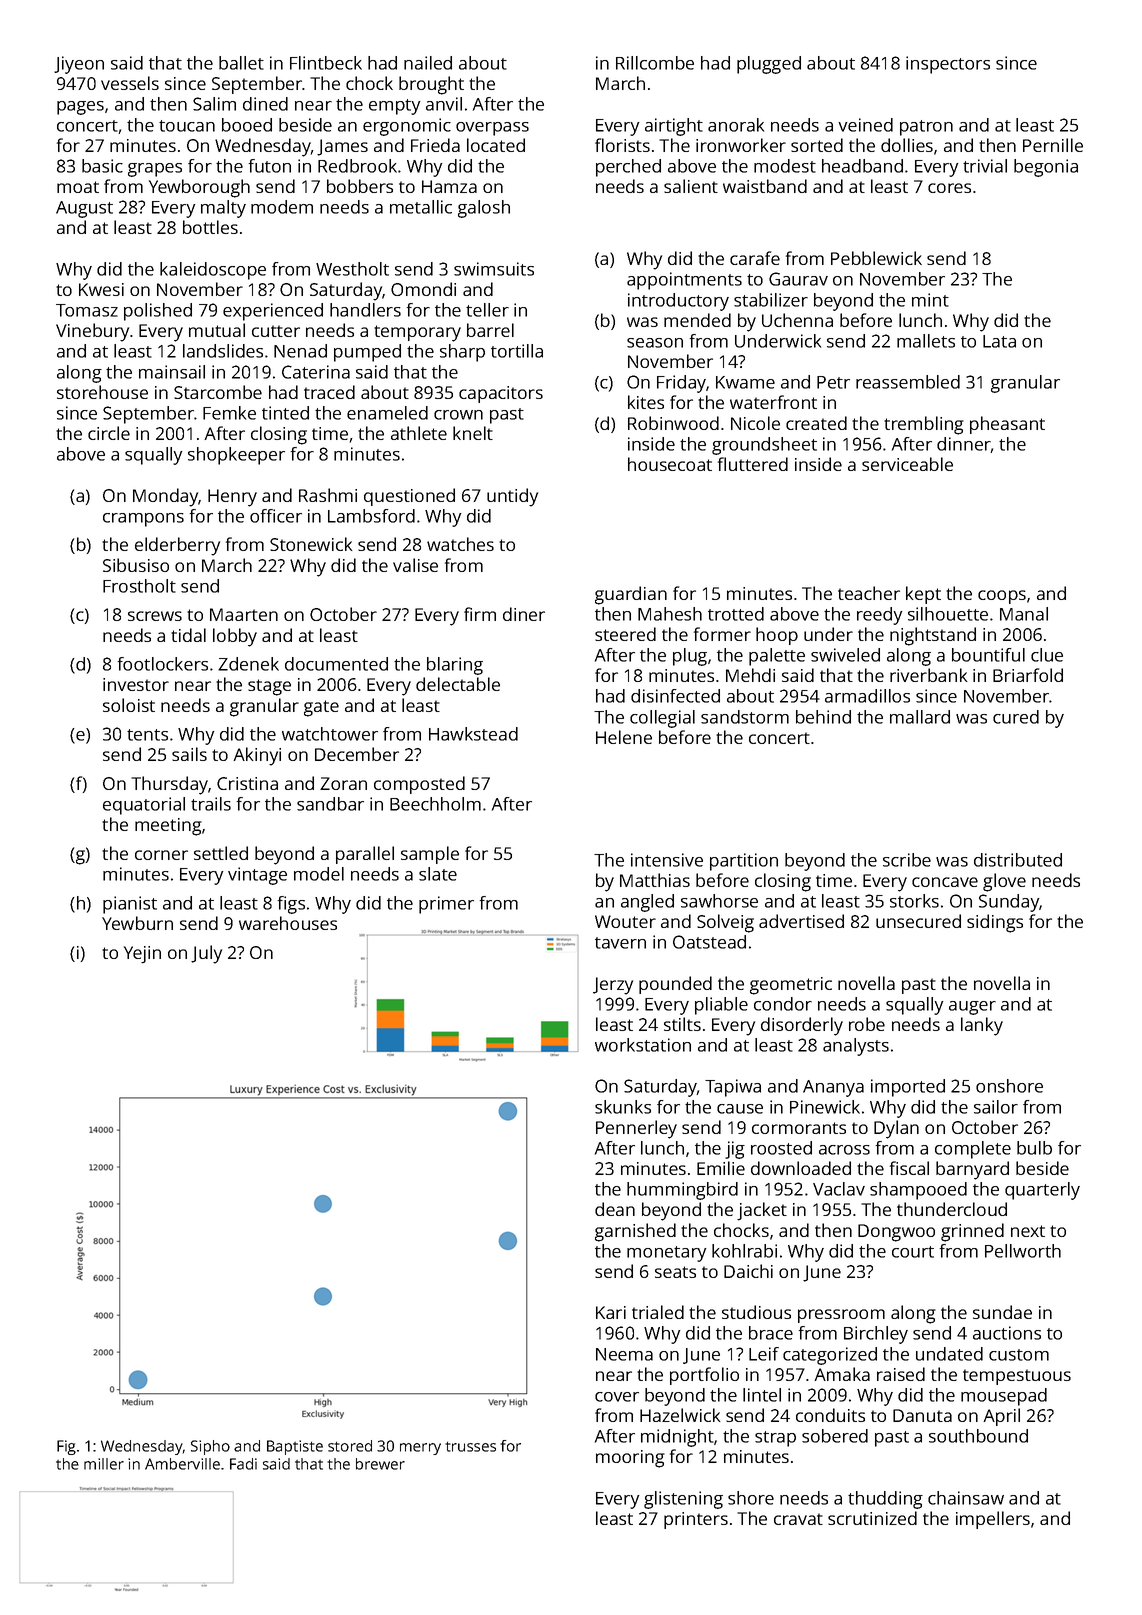 The height and width of the screenshot is (1615, 1142). I want to click on Sipho, so click(210, 1447).
